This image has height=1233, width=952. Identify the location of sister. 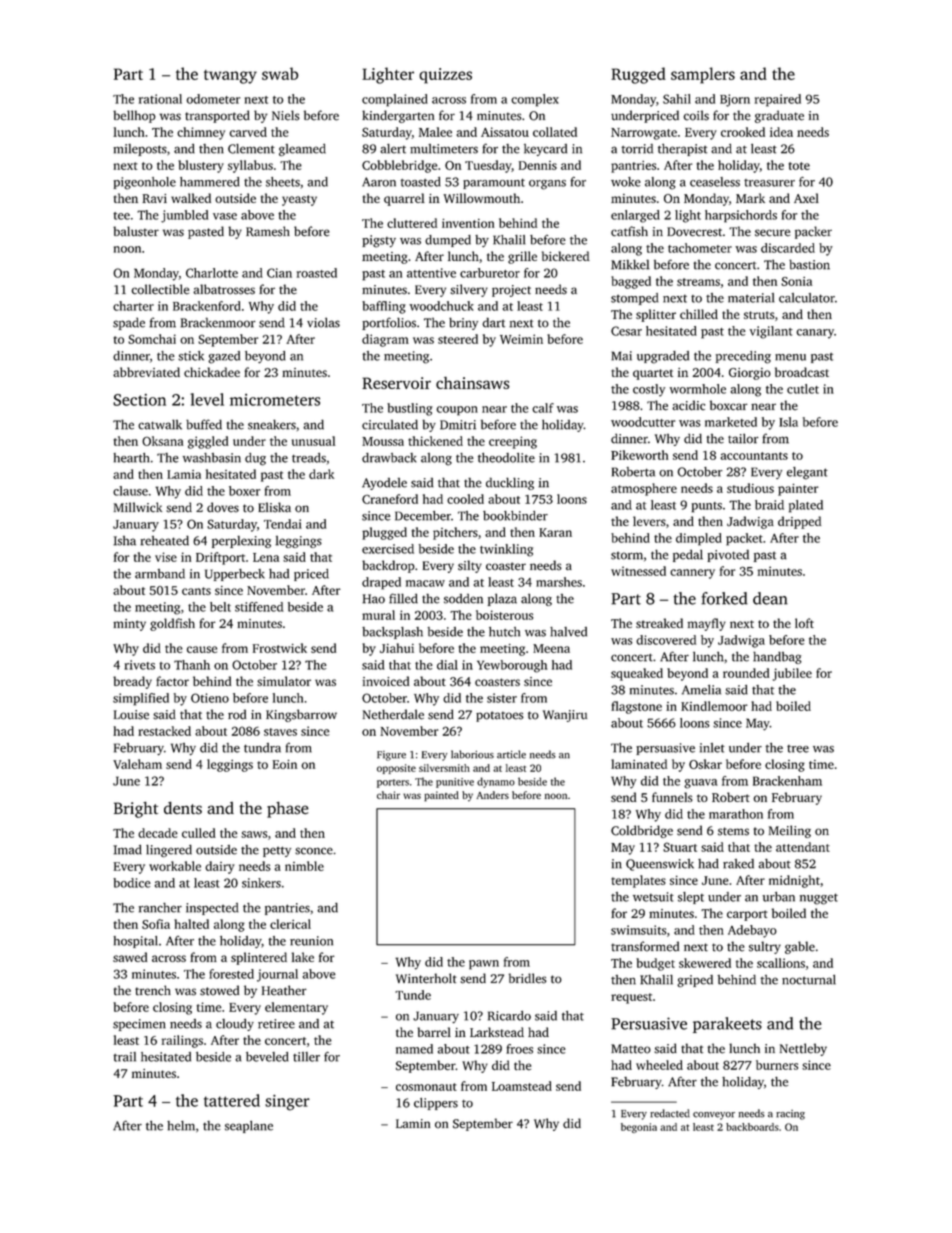
(502, 698).
